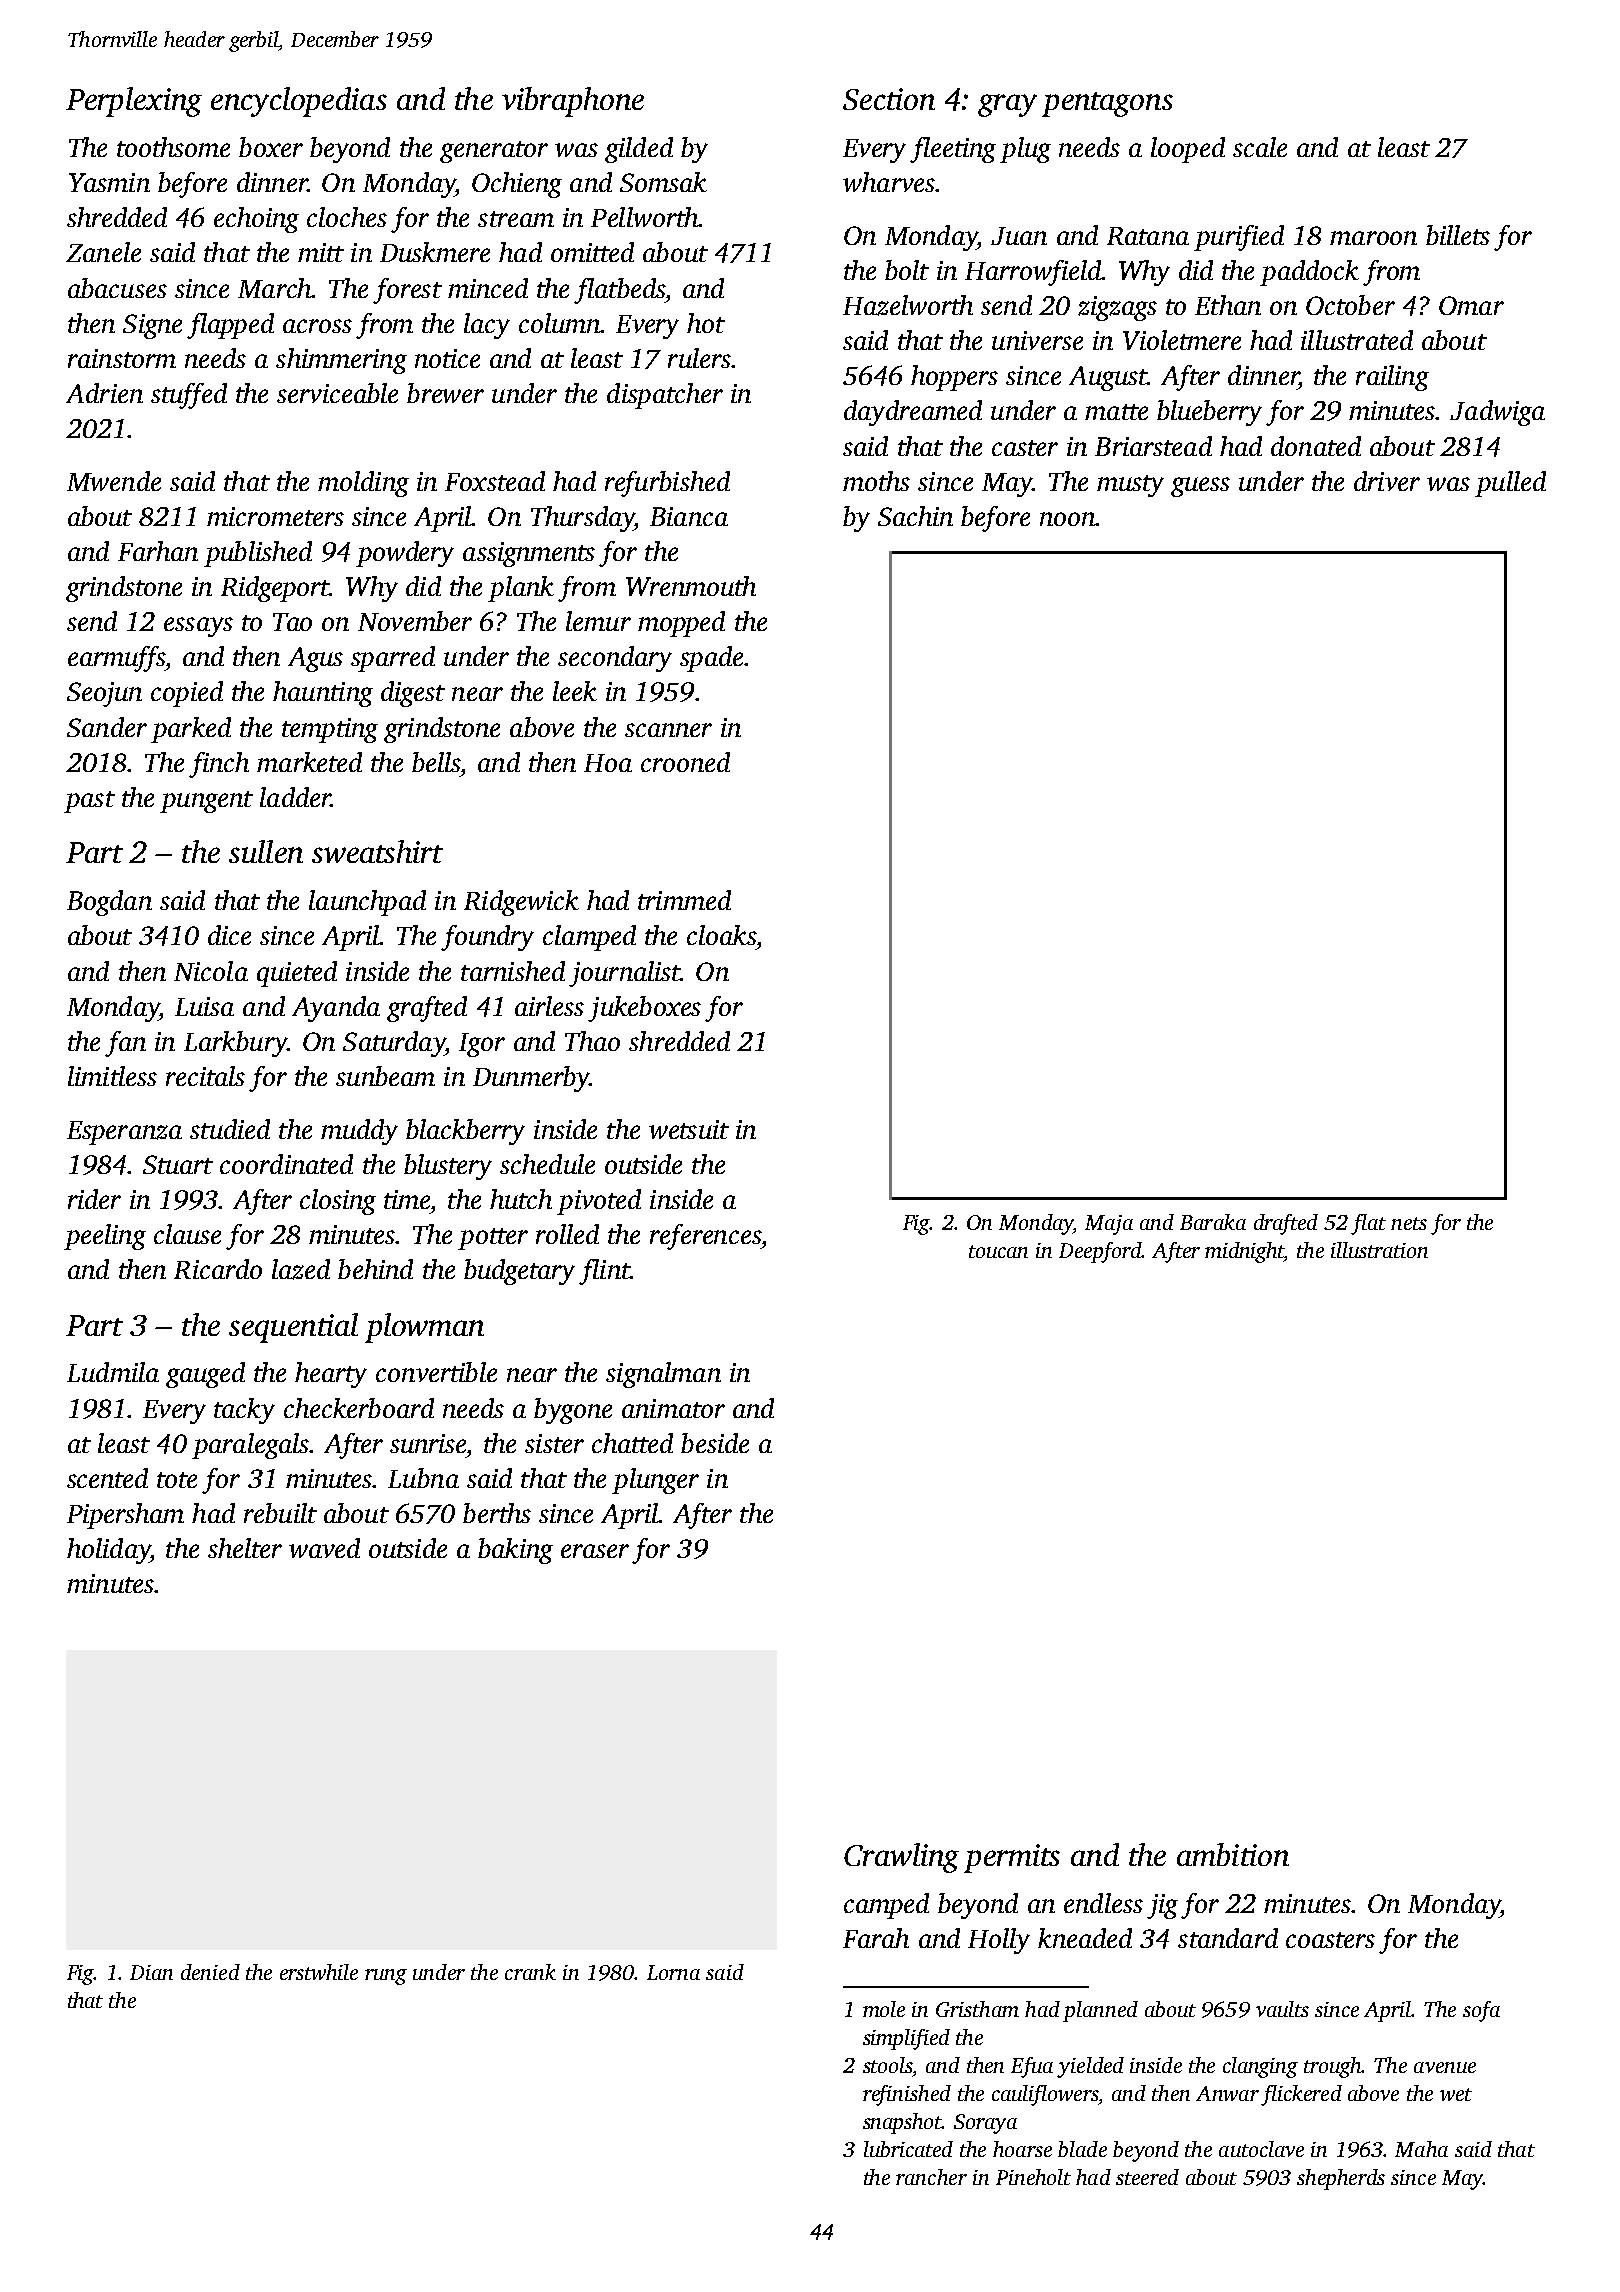  I want to click on midnight, so click(1244, 1252).
